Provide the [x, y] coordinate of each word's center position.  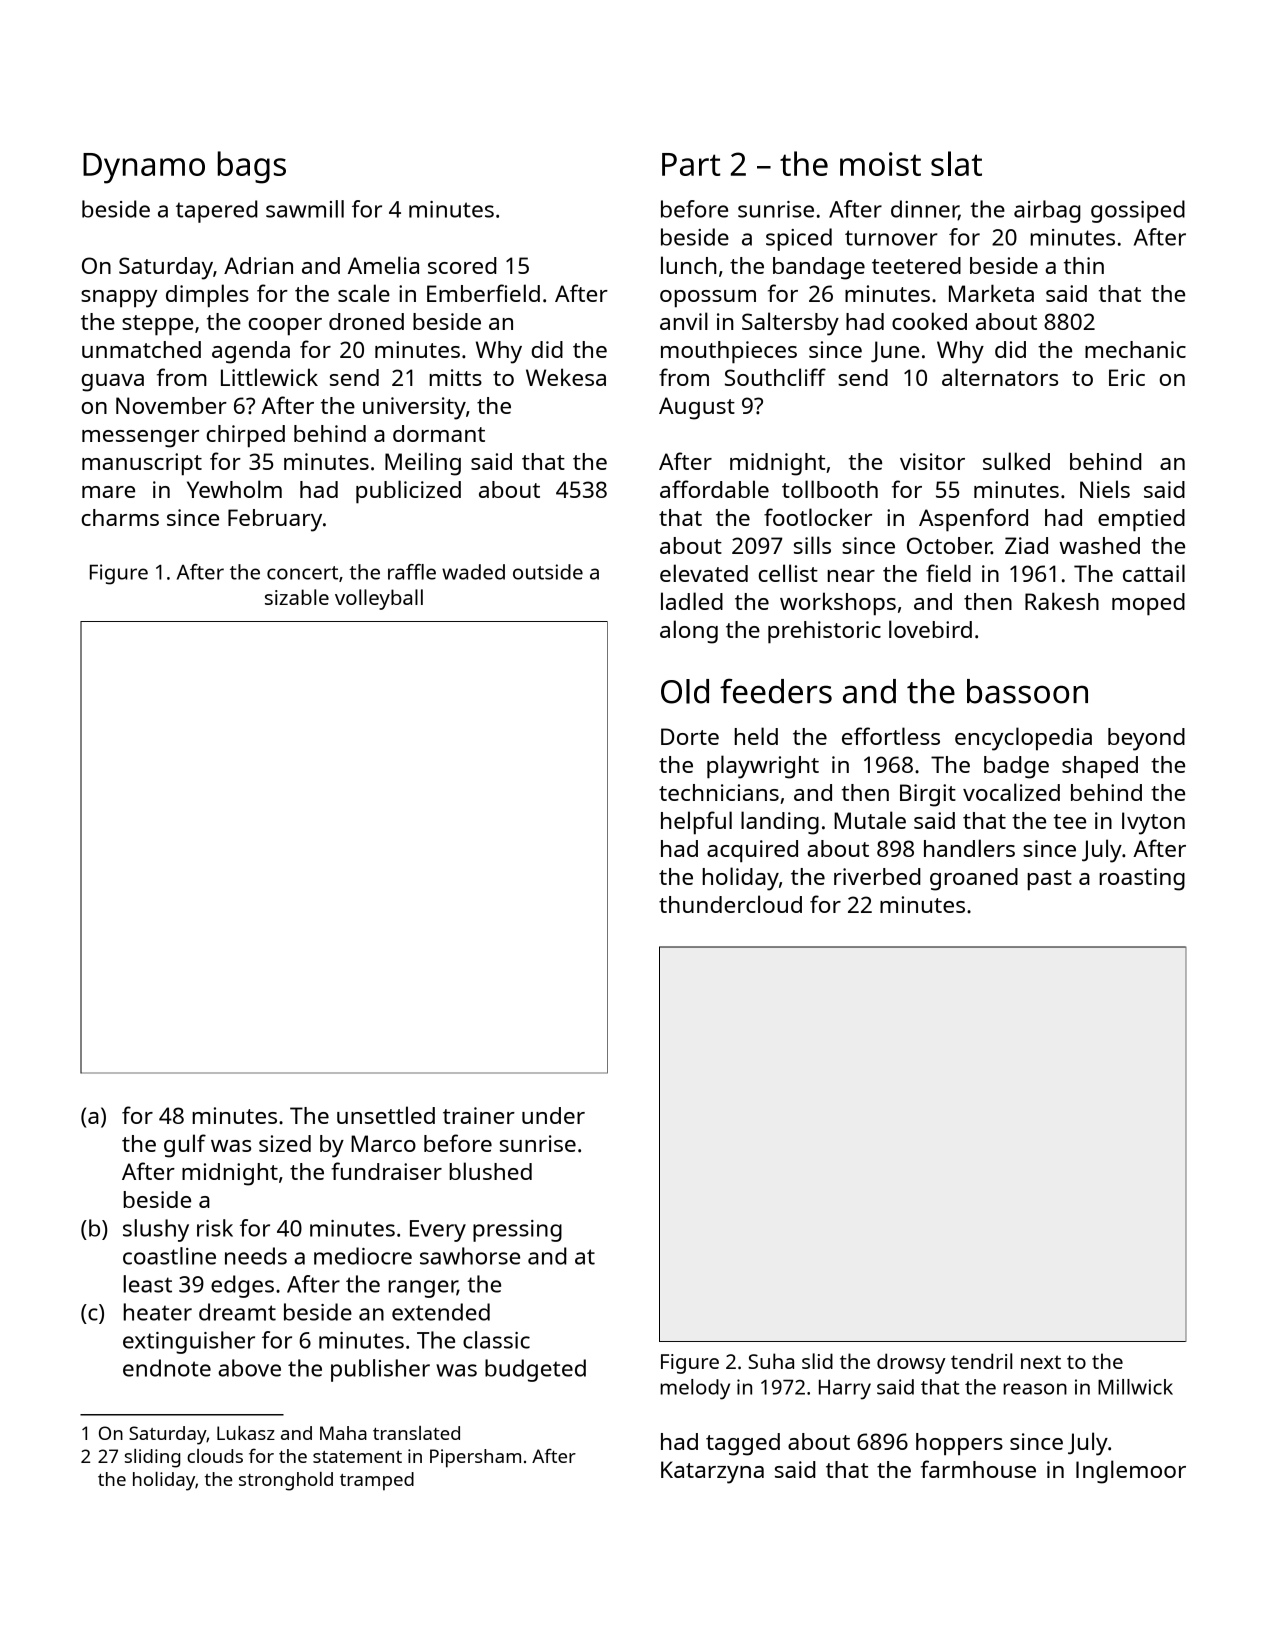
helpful [696, 823]
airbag [1047, 211]
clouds [215, 1456]
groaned [974, 879]
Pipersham [475, 1458]
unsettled [386, 1115]
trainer [479, 1115]
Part [691, 164]
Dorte [690, 736]
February [275, 520]
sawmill [305, 209]
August [697, 408]
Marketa [991, 293]
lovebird [930, 629]
